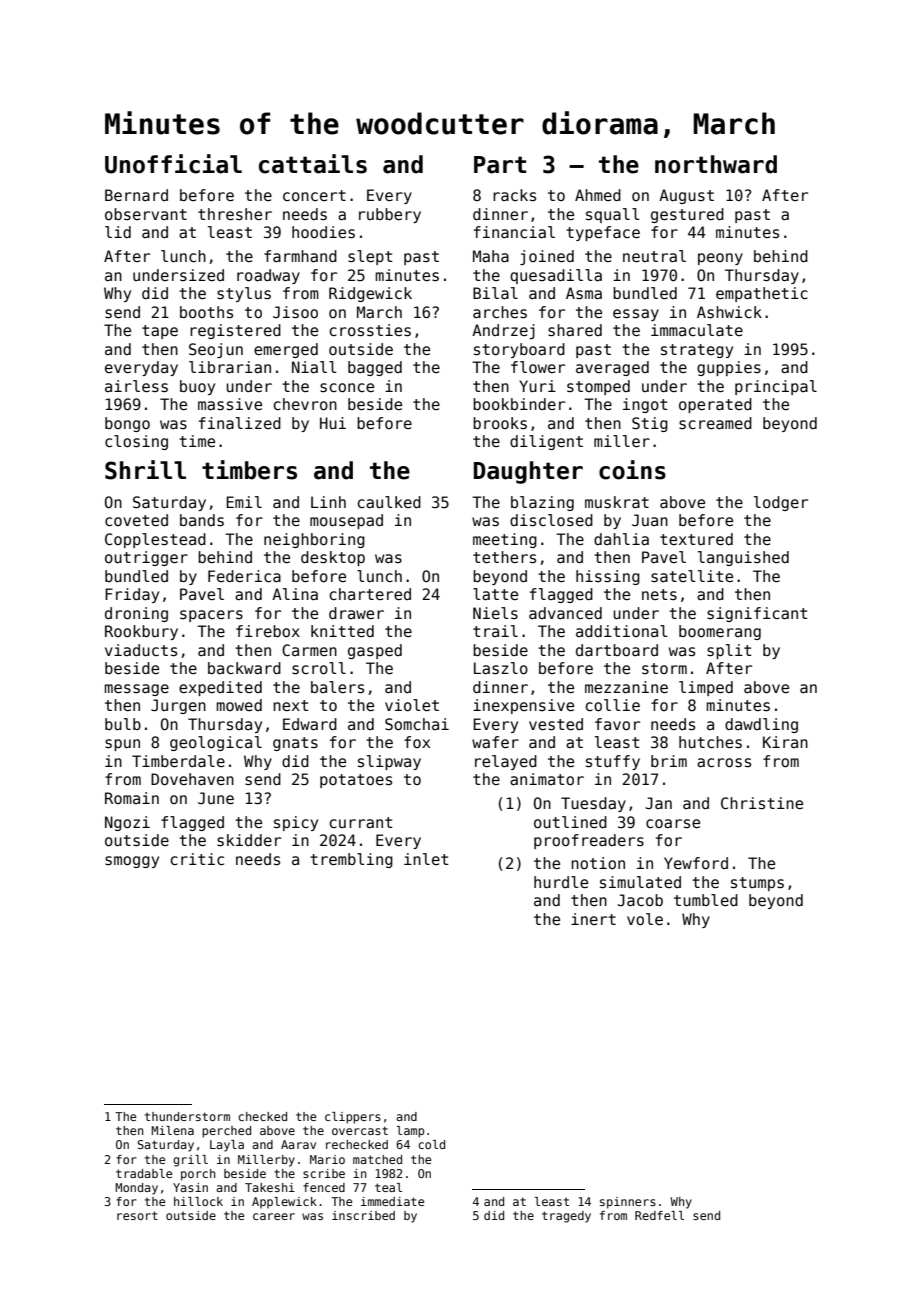  Describe the element at coordinates (500, 165) in the image. I see `Part` at that location.
